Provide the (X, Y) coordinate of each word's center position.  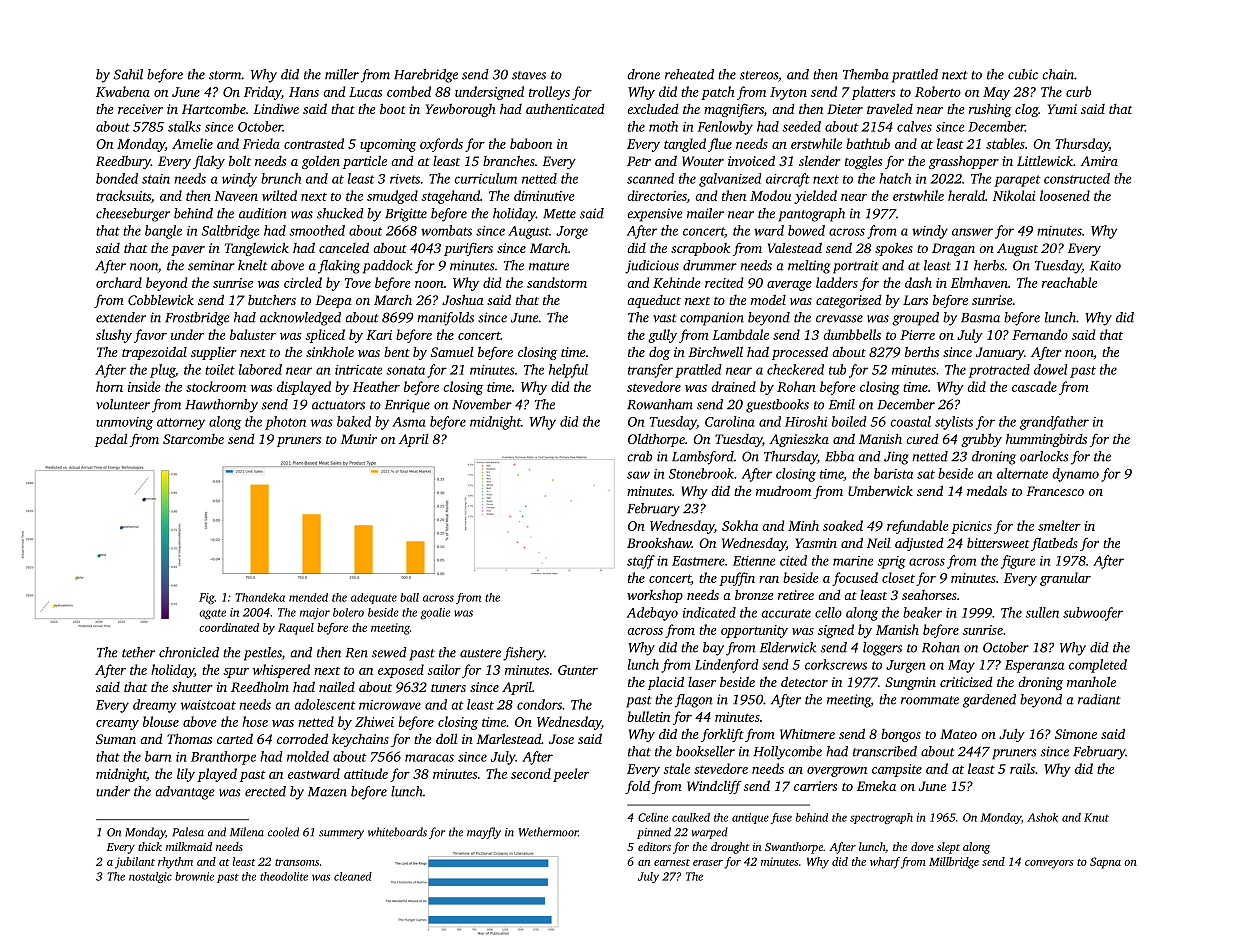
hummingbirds (1046, 440)
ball (409, 597)
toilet (220, 369)
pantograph (811, 215)
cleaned (353, 876)
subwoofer (1093, 614)
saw (638, 475)
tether (138, 652)
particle (365, 162)
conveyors (1049, 864)
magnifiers (734, 110)
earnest (672, 862)
